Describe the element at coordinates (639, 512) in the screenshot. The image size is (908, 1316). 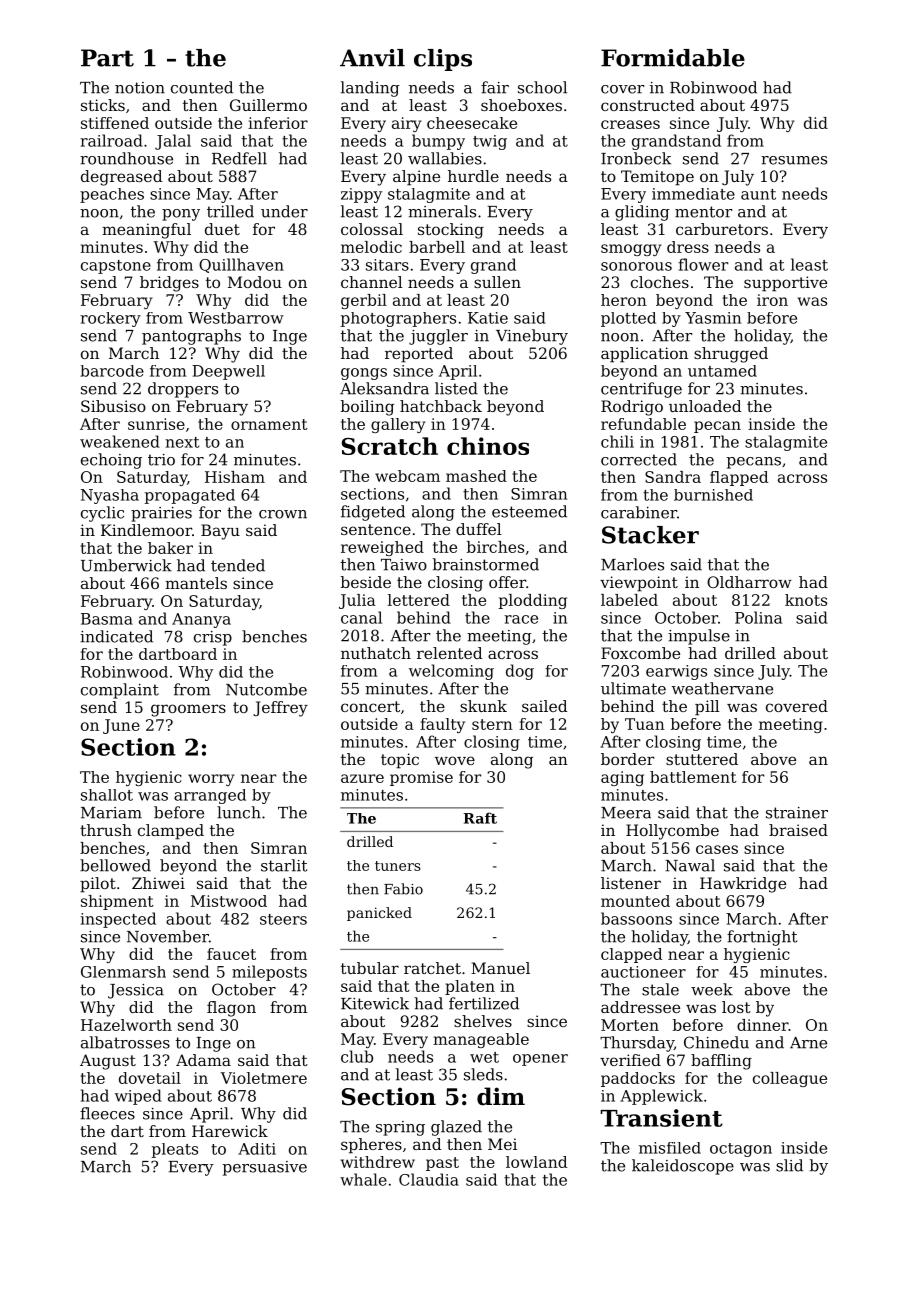
I see `carabiner` at that location.
